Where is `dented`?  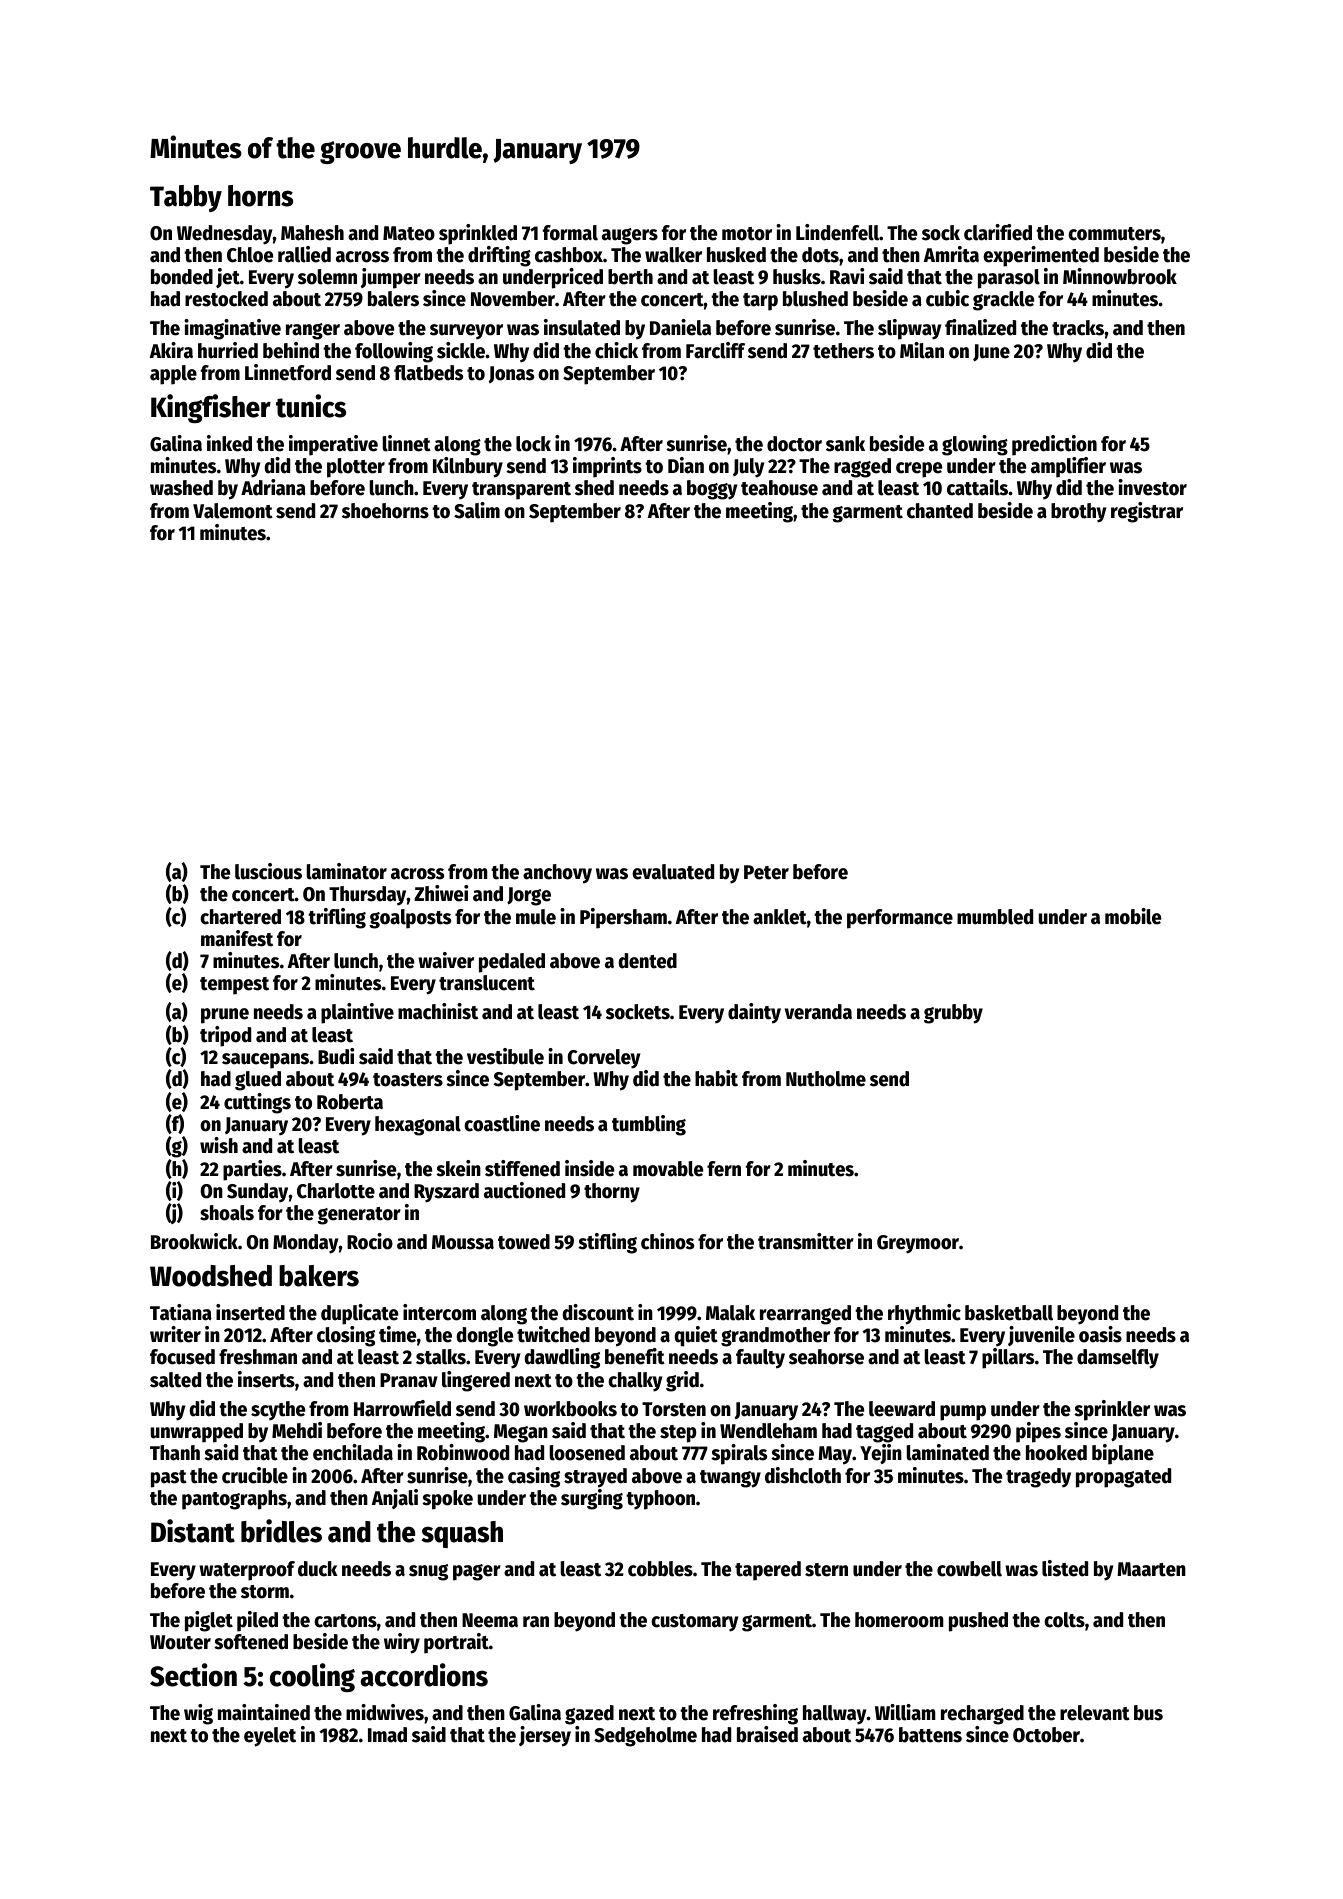 dented is located at coordinates (648, 961).
